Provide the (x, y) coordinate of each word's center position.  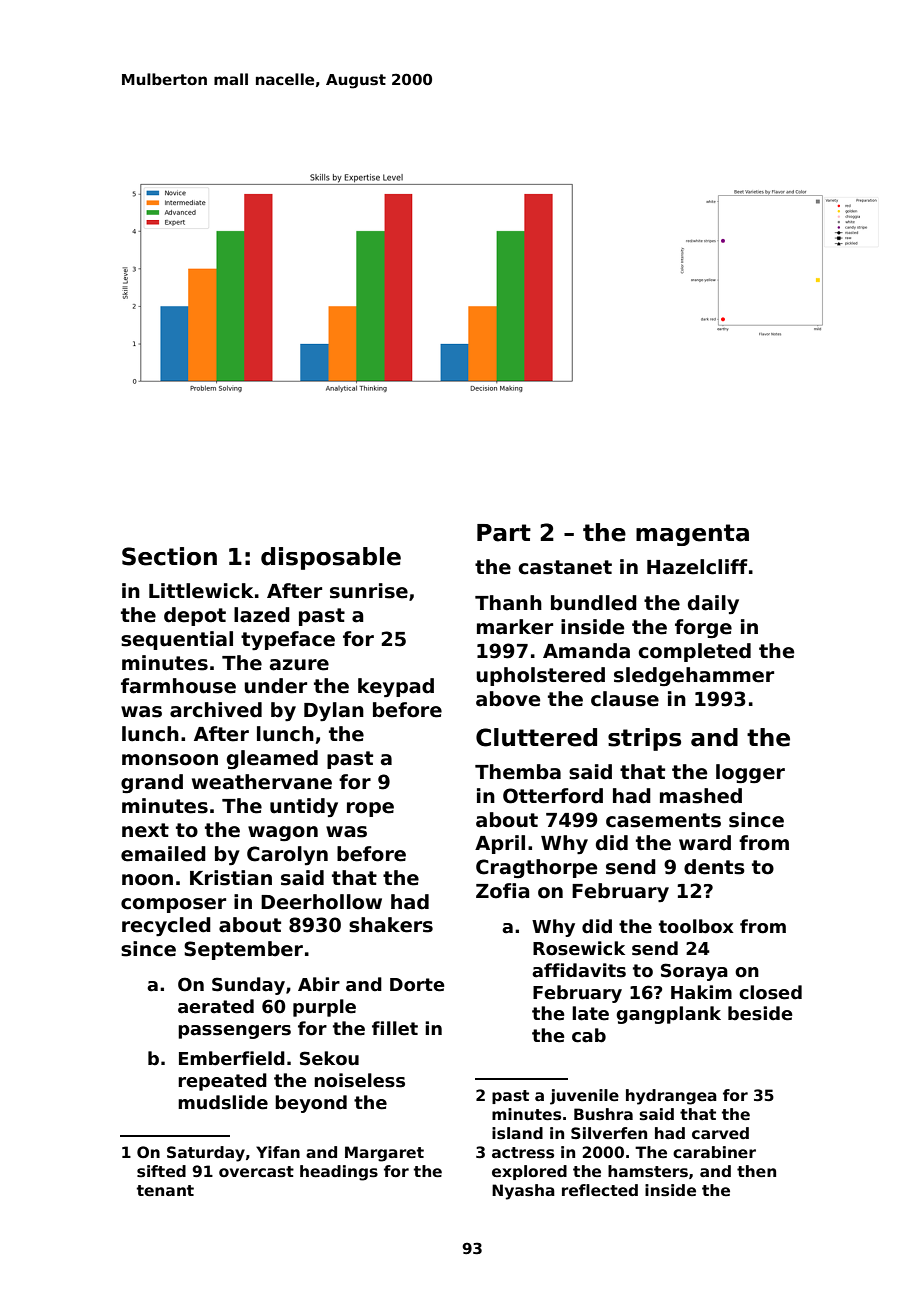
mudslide (223, 1102)
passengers (234, 1032)
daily (713, 604)
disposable (331, 558)
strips (644, 739)
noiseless (359, 1080)
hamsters (648, 1171)
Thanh (508, 603)
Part (504, 533)
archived (216, 710)
